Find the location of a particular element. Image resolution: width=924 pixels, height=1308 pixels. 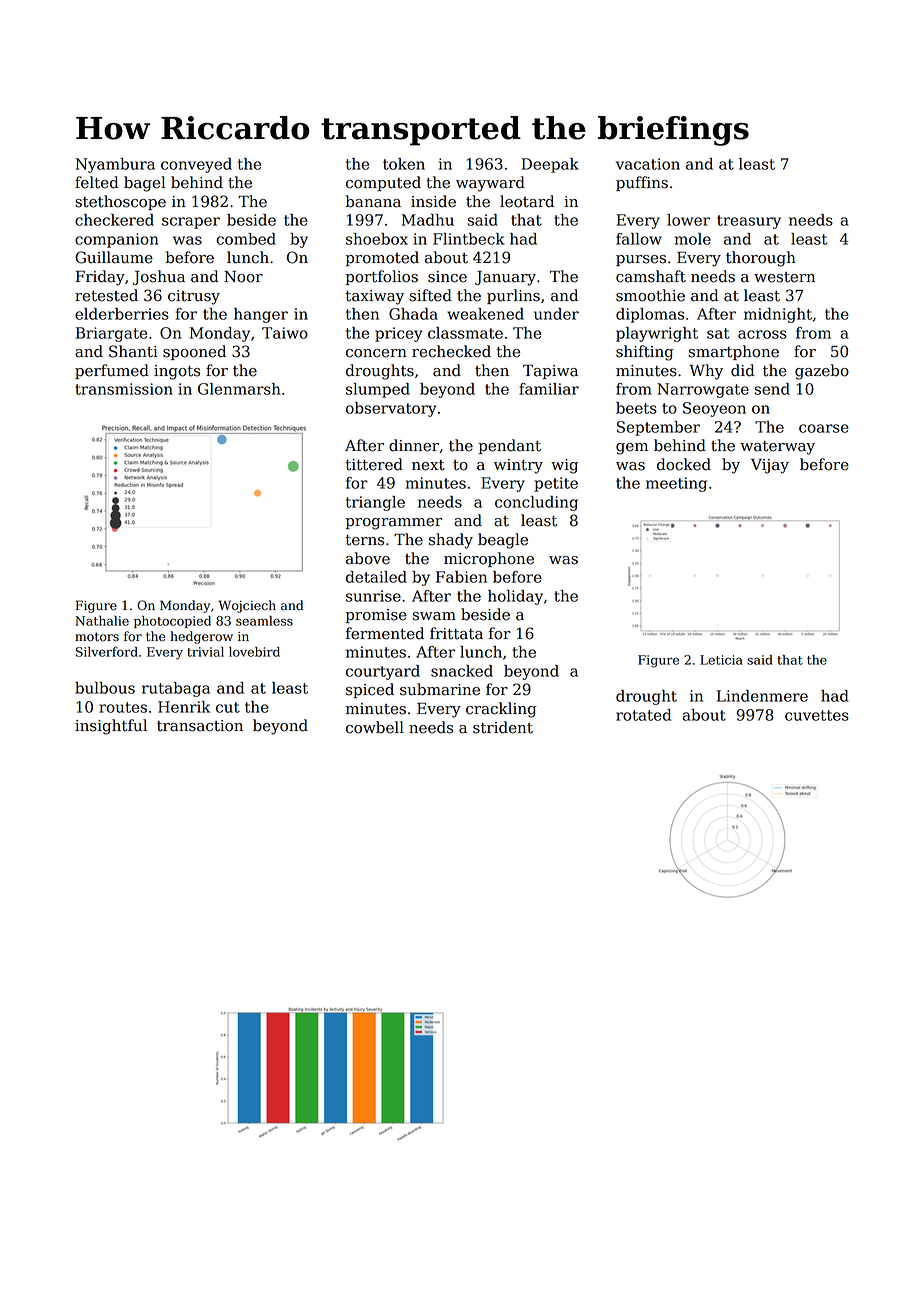

cut is located at coordinates (228, 707).
